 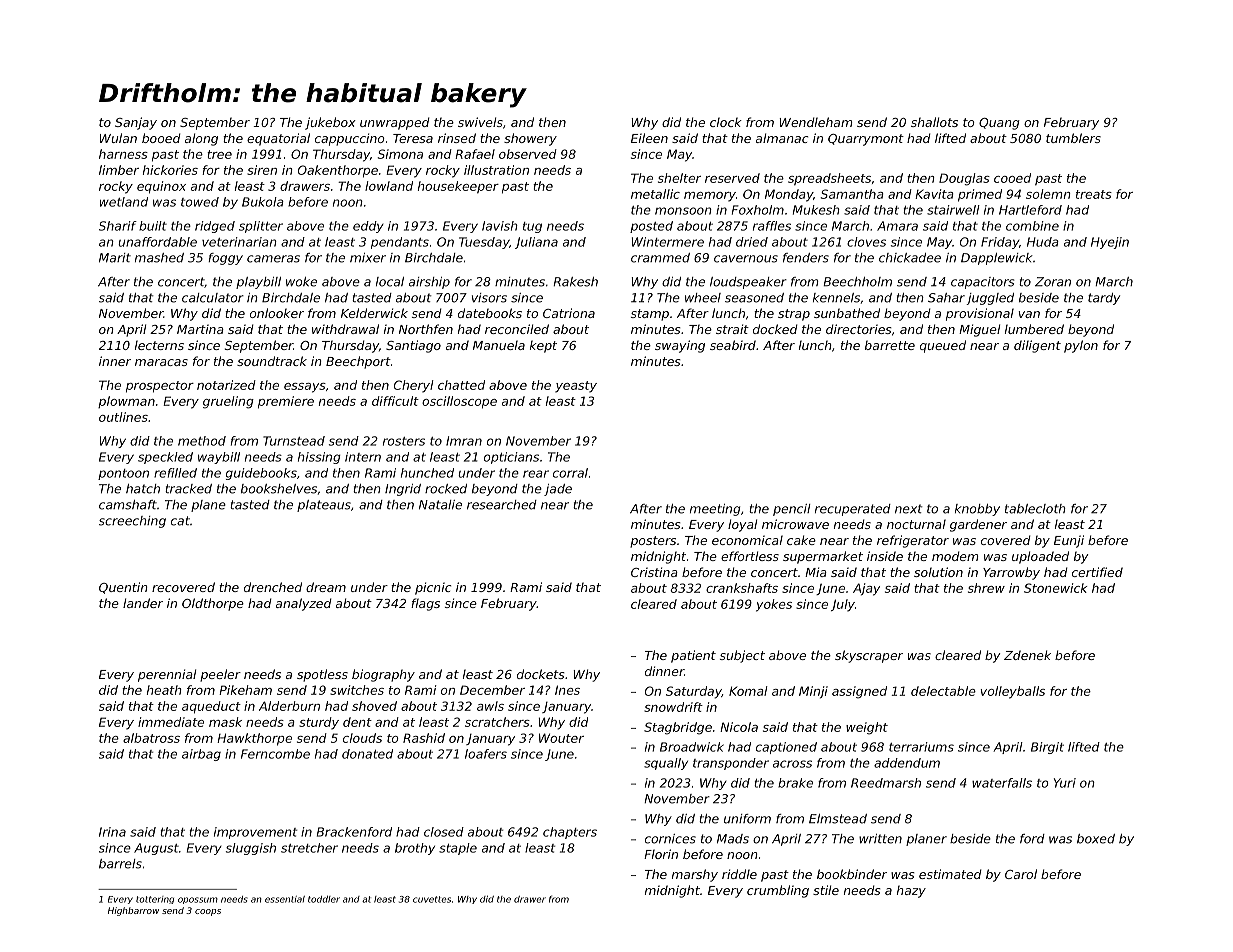 What do you see at coordinates (136, 123) in the screenshot?
I see `Sanjay` at bounding box center [136, 123].
